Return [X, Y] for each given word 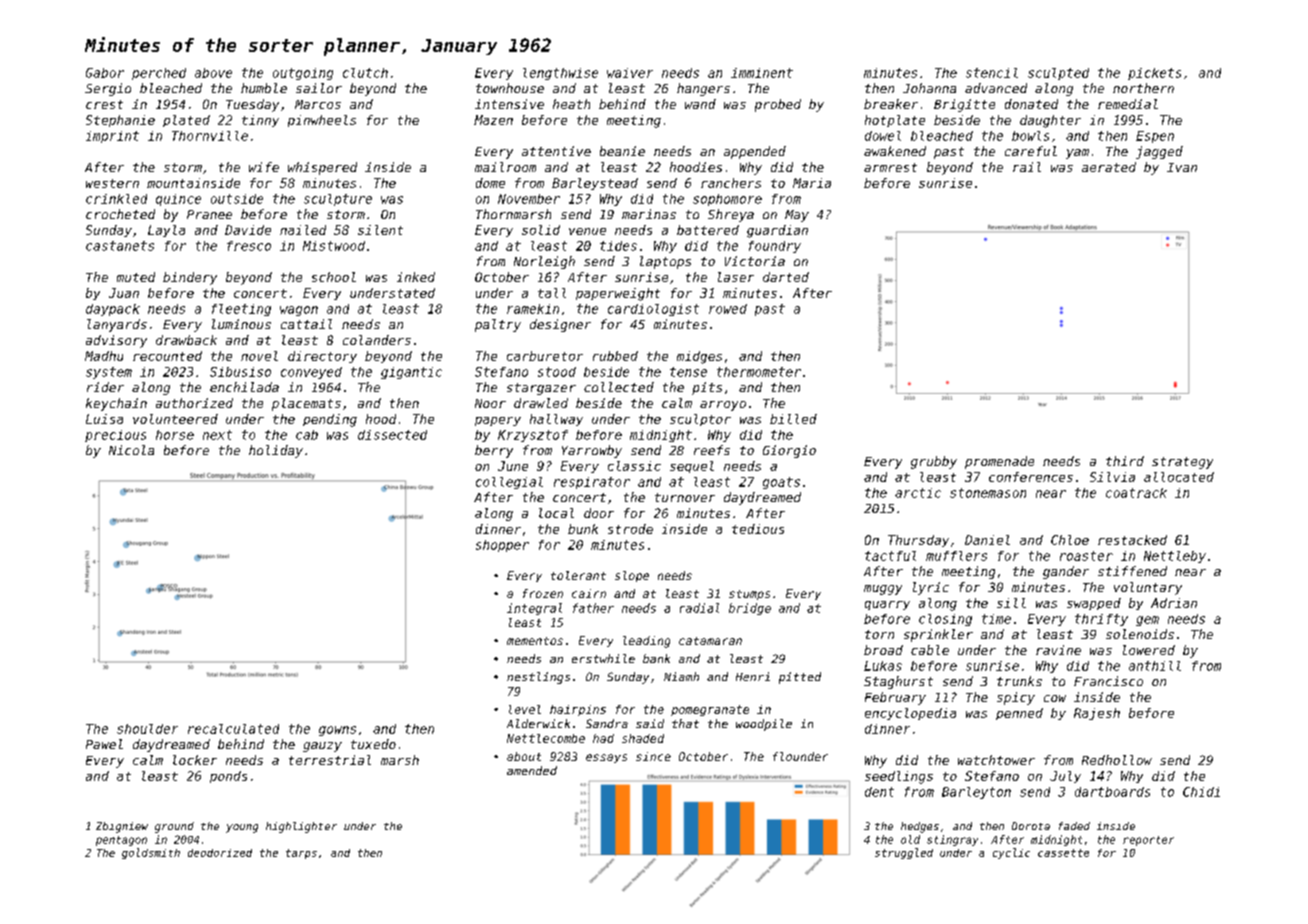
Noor [490, 403]
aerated [1109, 167]
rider [105, 387]
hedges [920, 827]
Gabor [105, 73]
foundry [775, 247]
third [1125, 461]
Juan [124, 293]
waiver [630, 73]
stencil [992, 73]
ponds [228, 777]
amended [532, 770]
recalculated [233, 729]
